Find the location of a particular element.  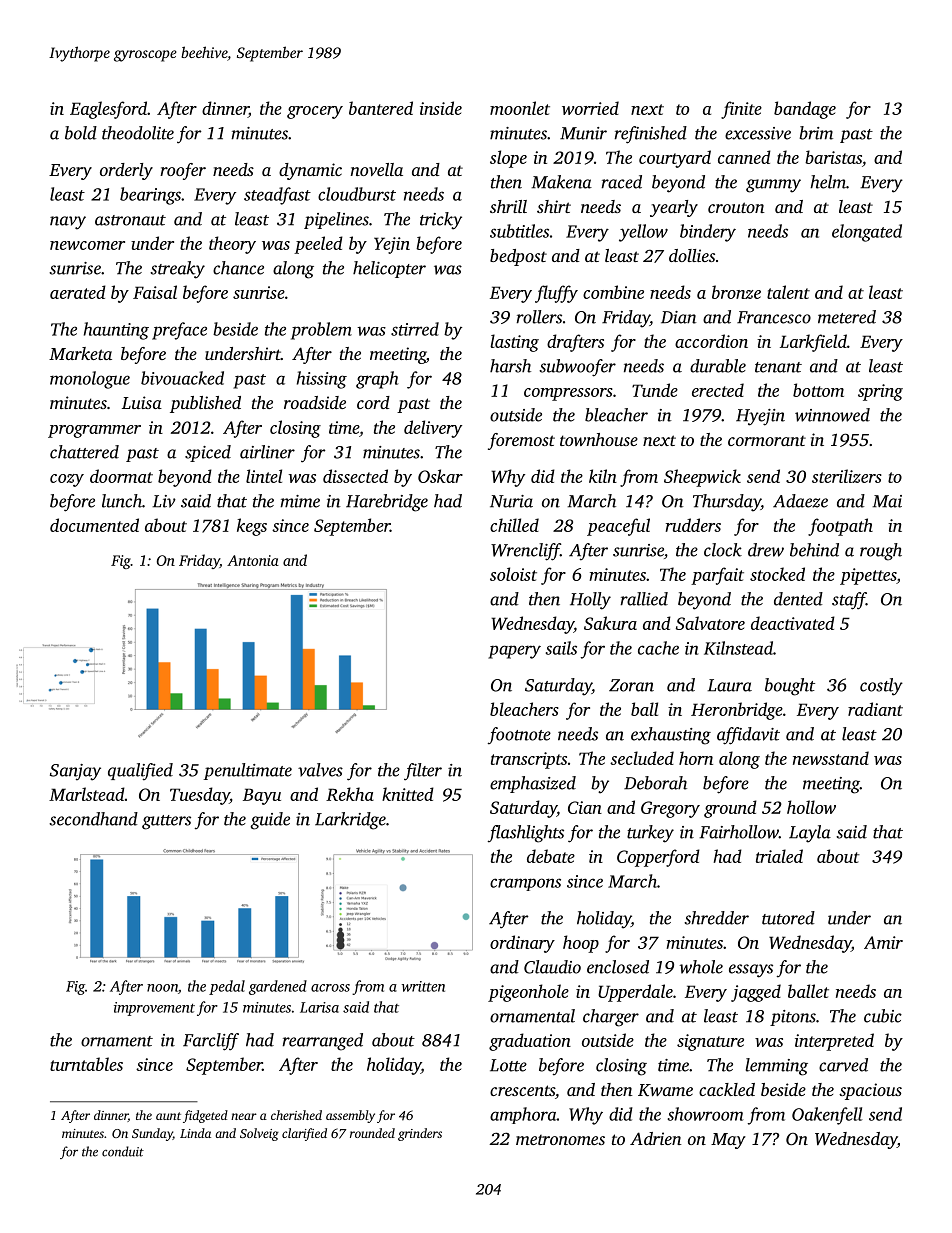

Adrien is located at coordinates (656, 1138).
